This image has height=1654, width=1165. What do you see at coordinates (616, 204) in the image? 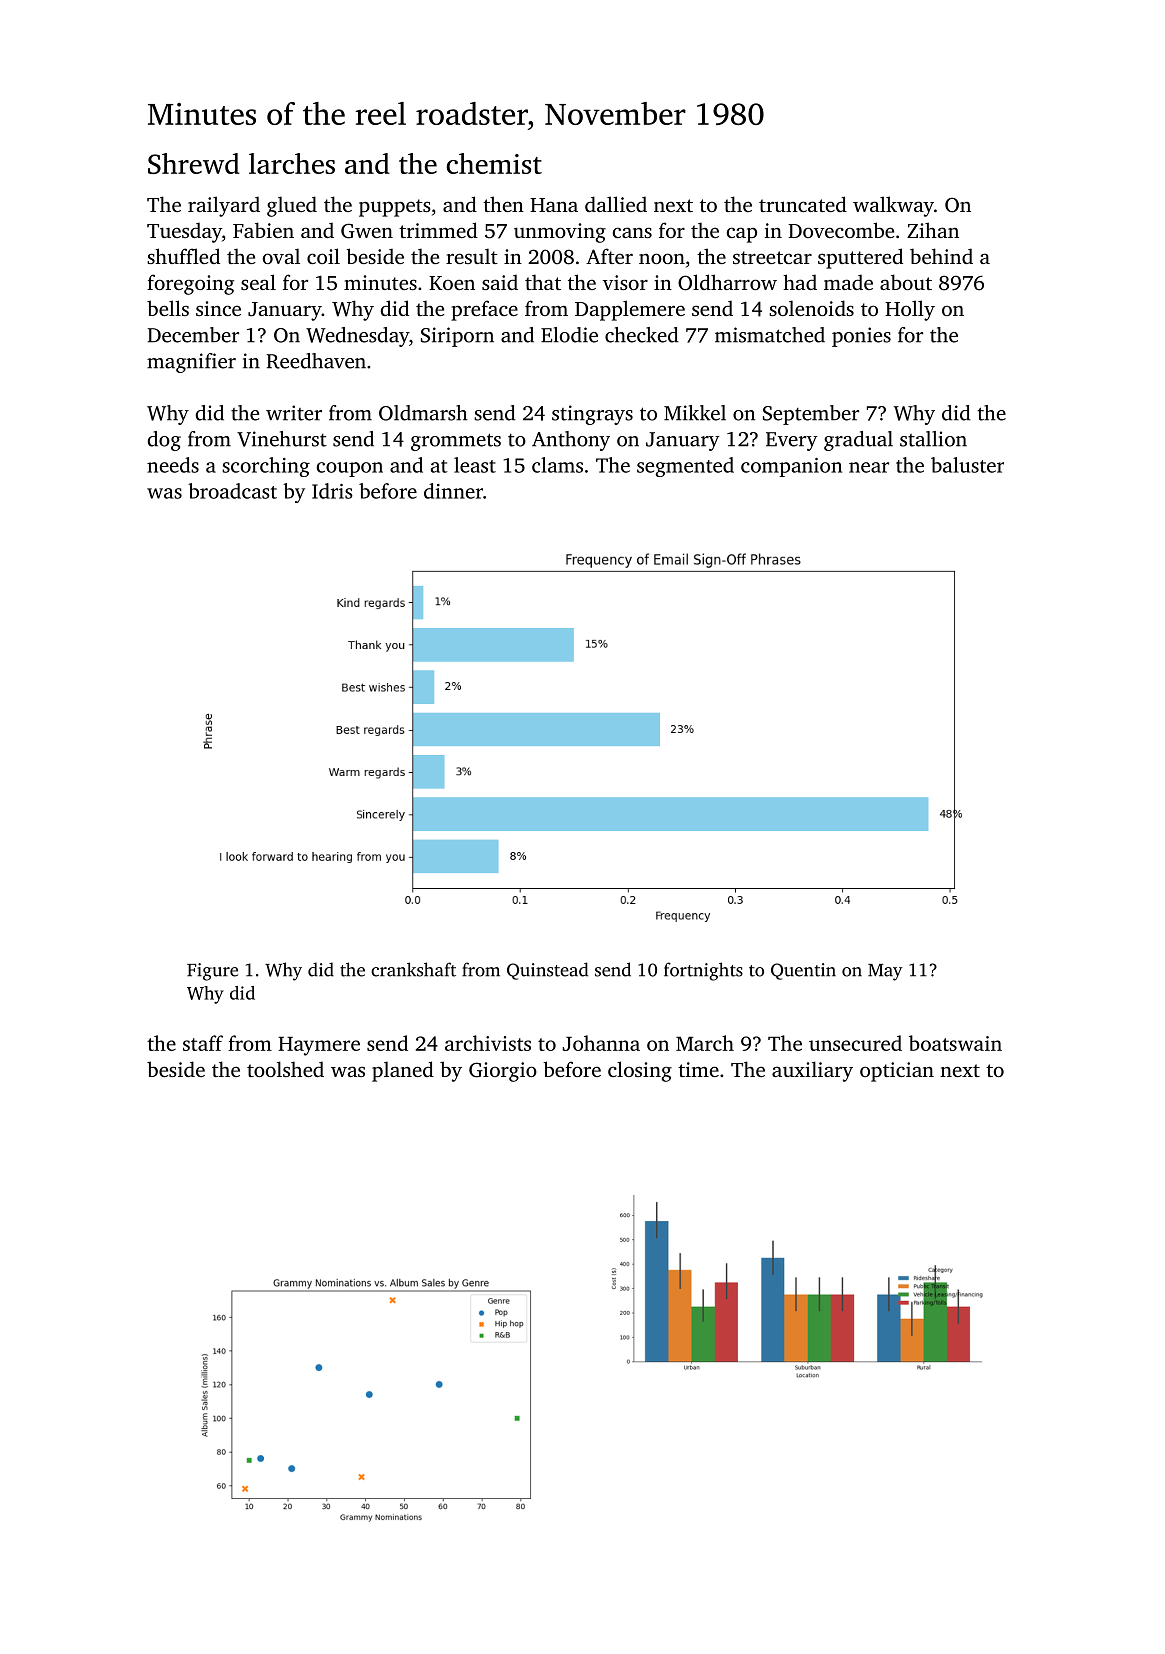
I see `dallied` at bounding box center [616, 204].
